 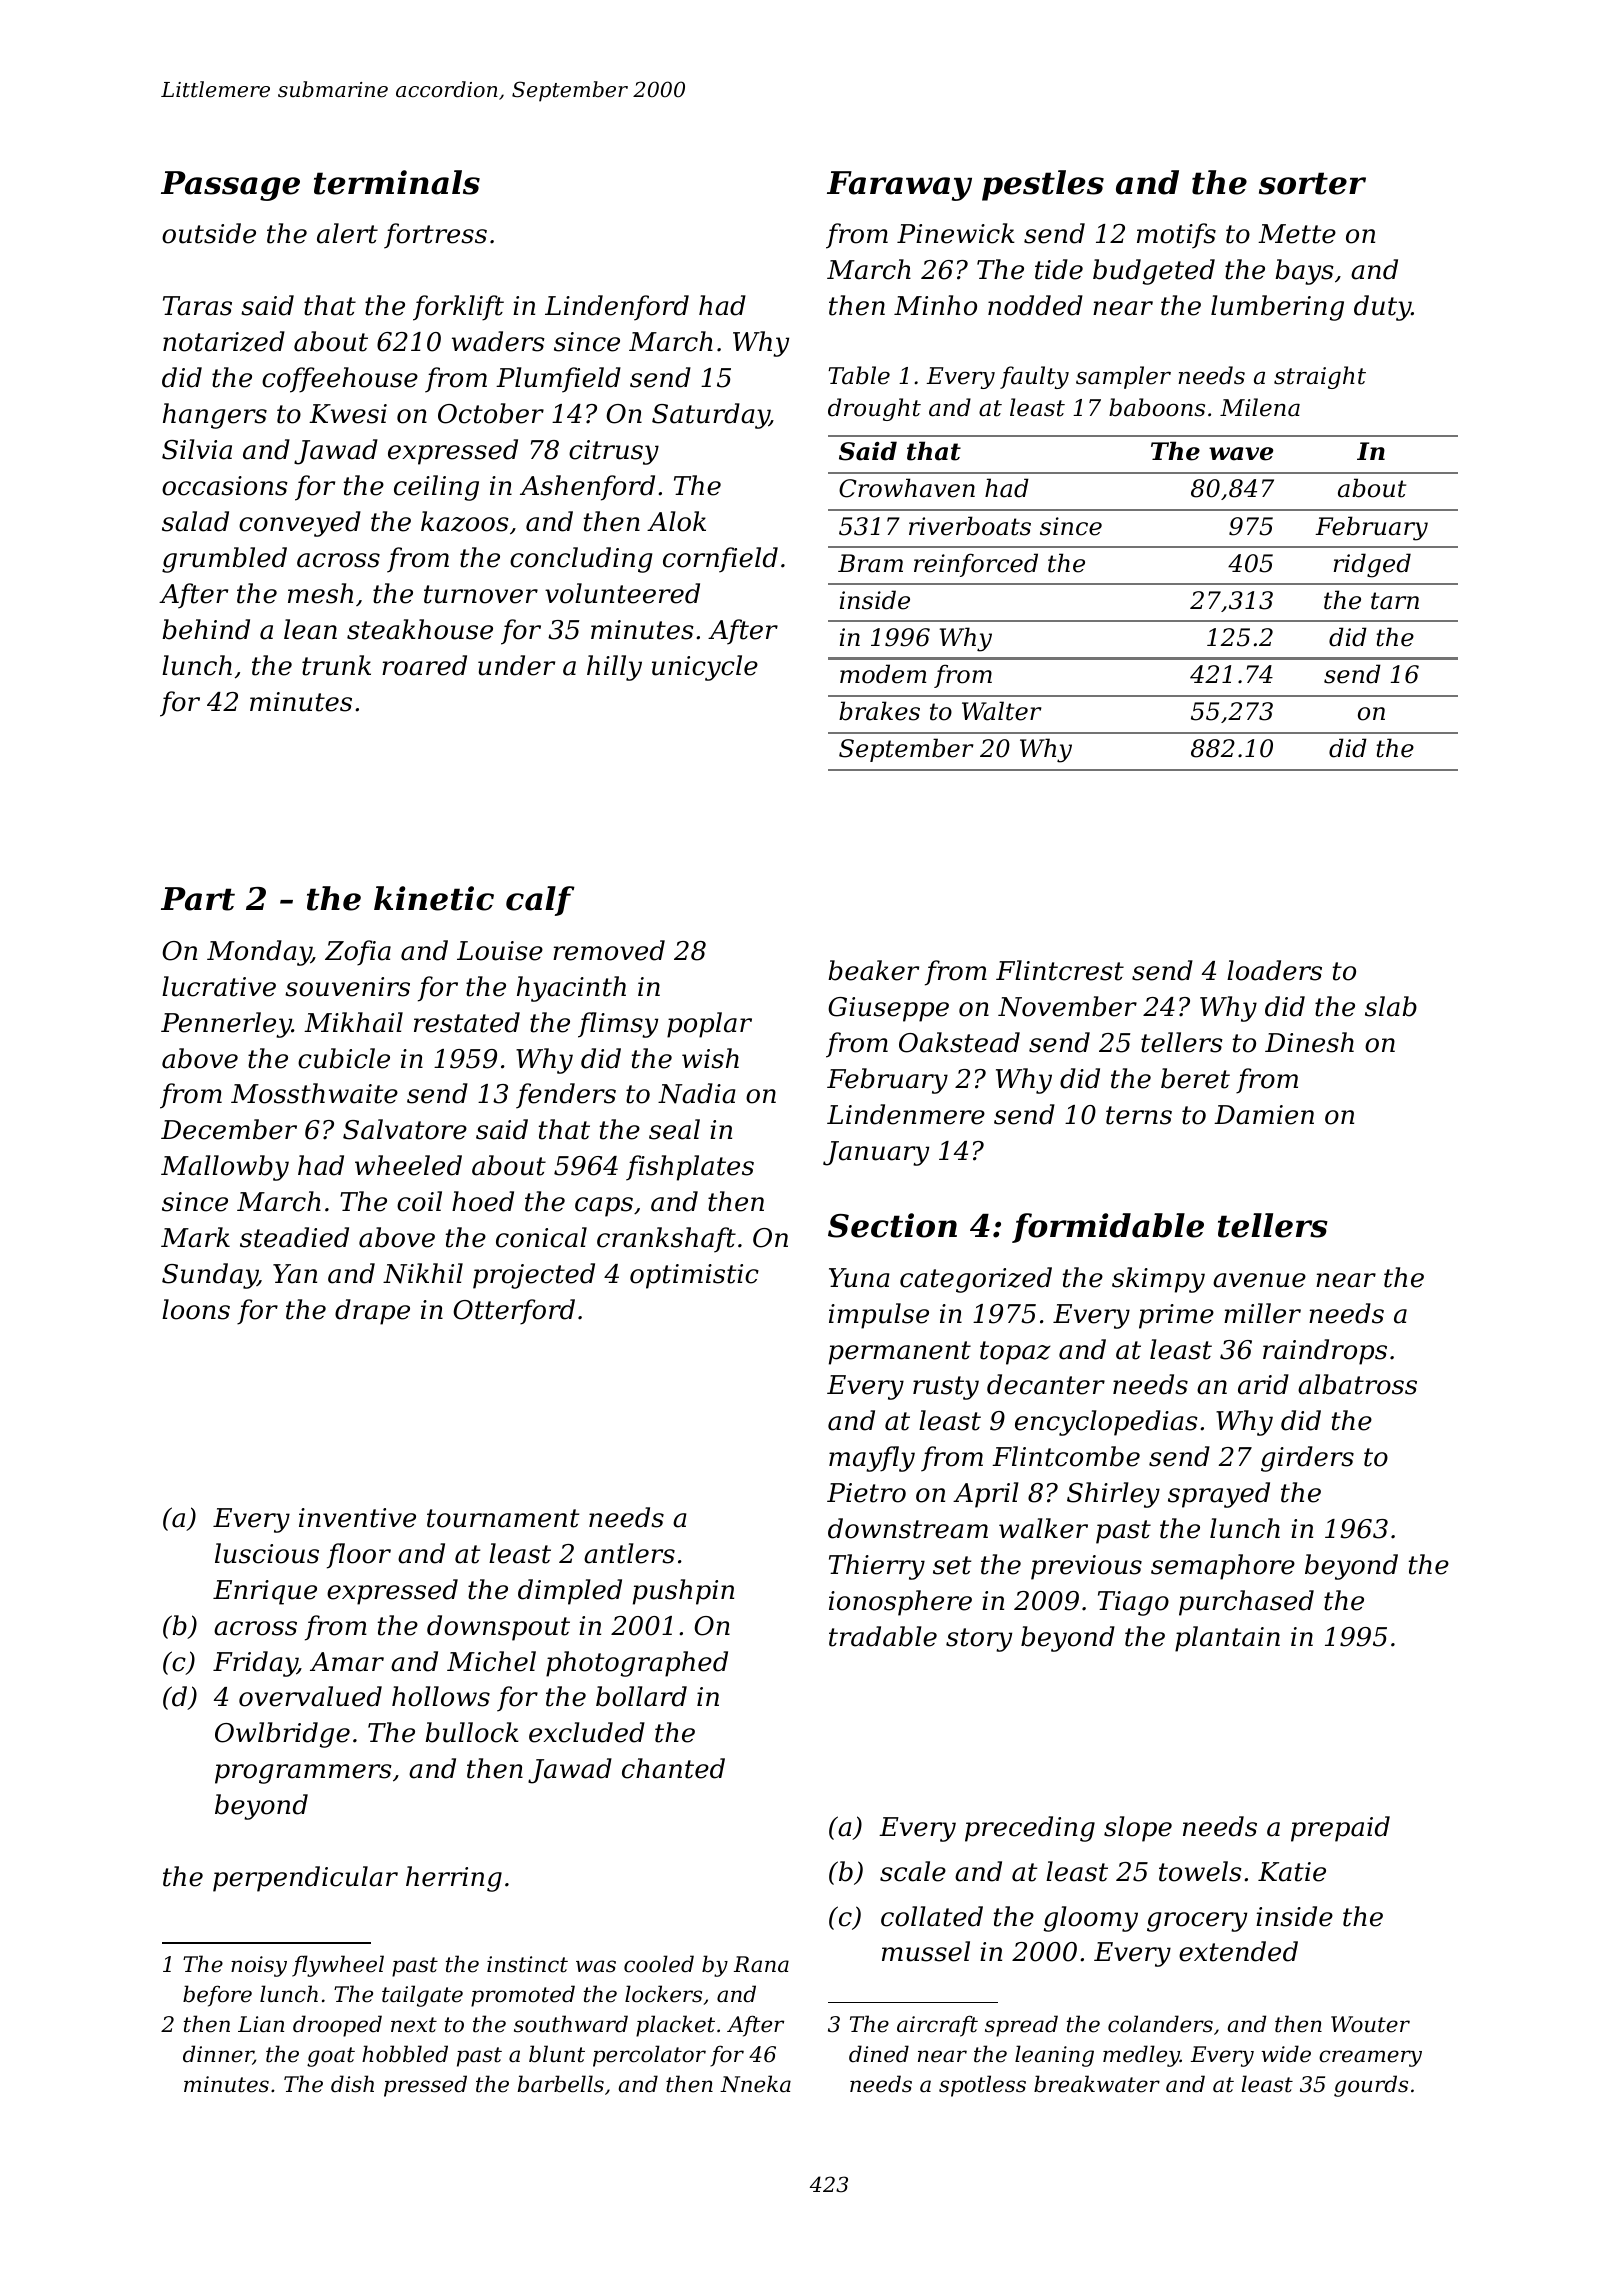 I want to click on sorter, so click(x=1312, y=183).
